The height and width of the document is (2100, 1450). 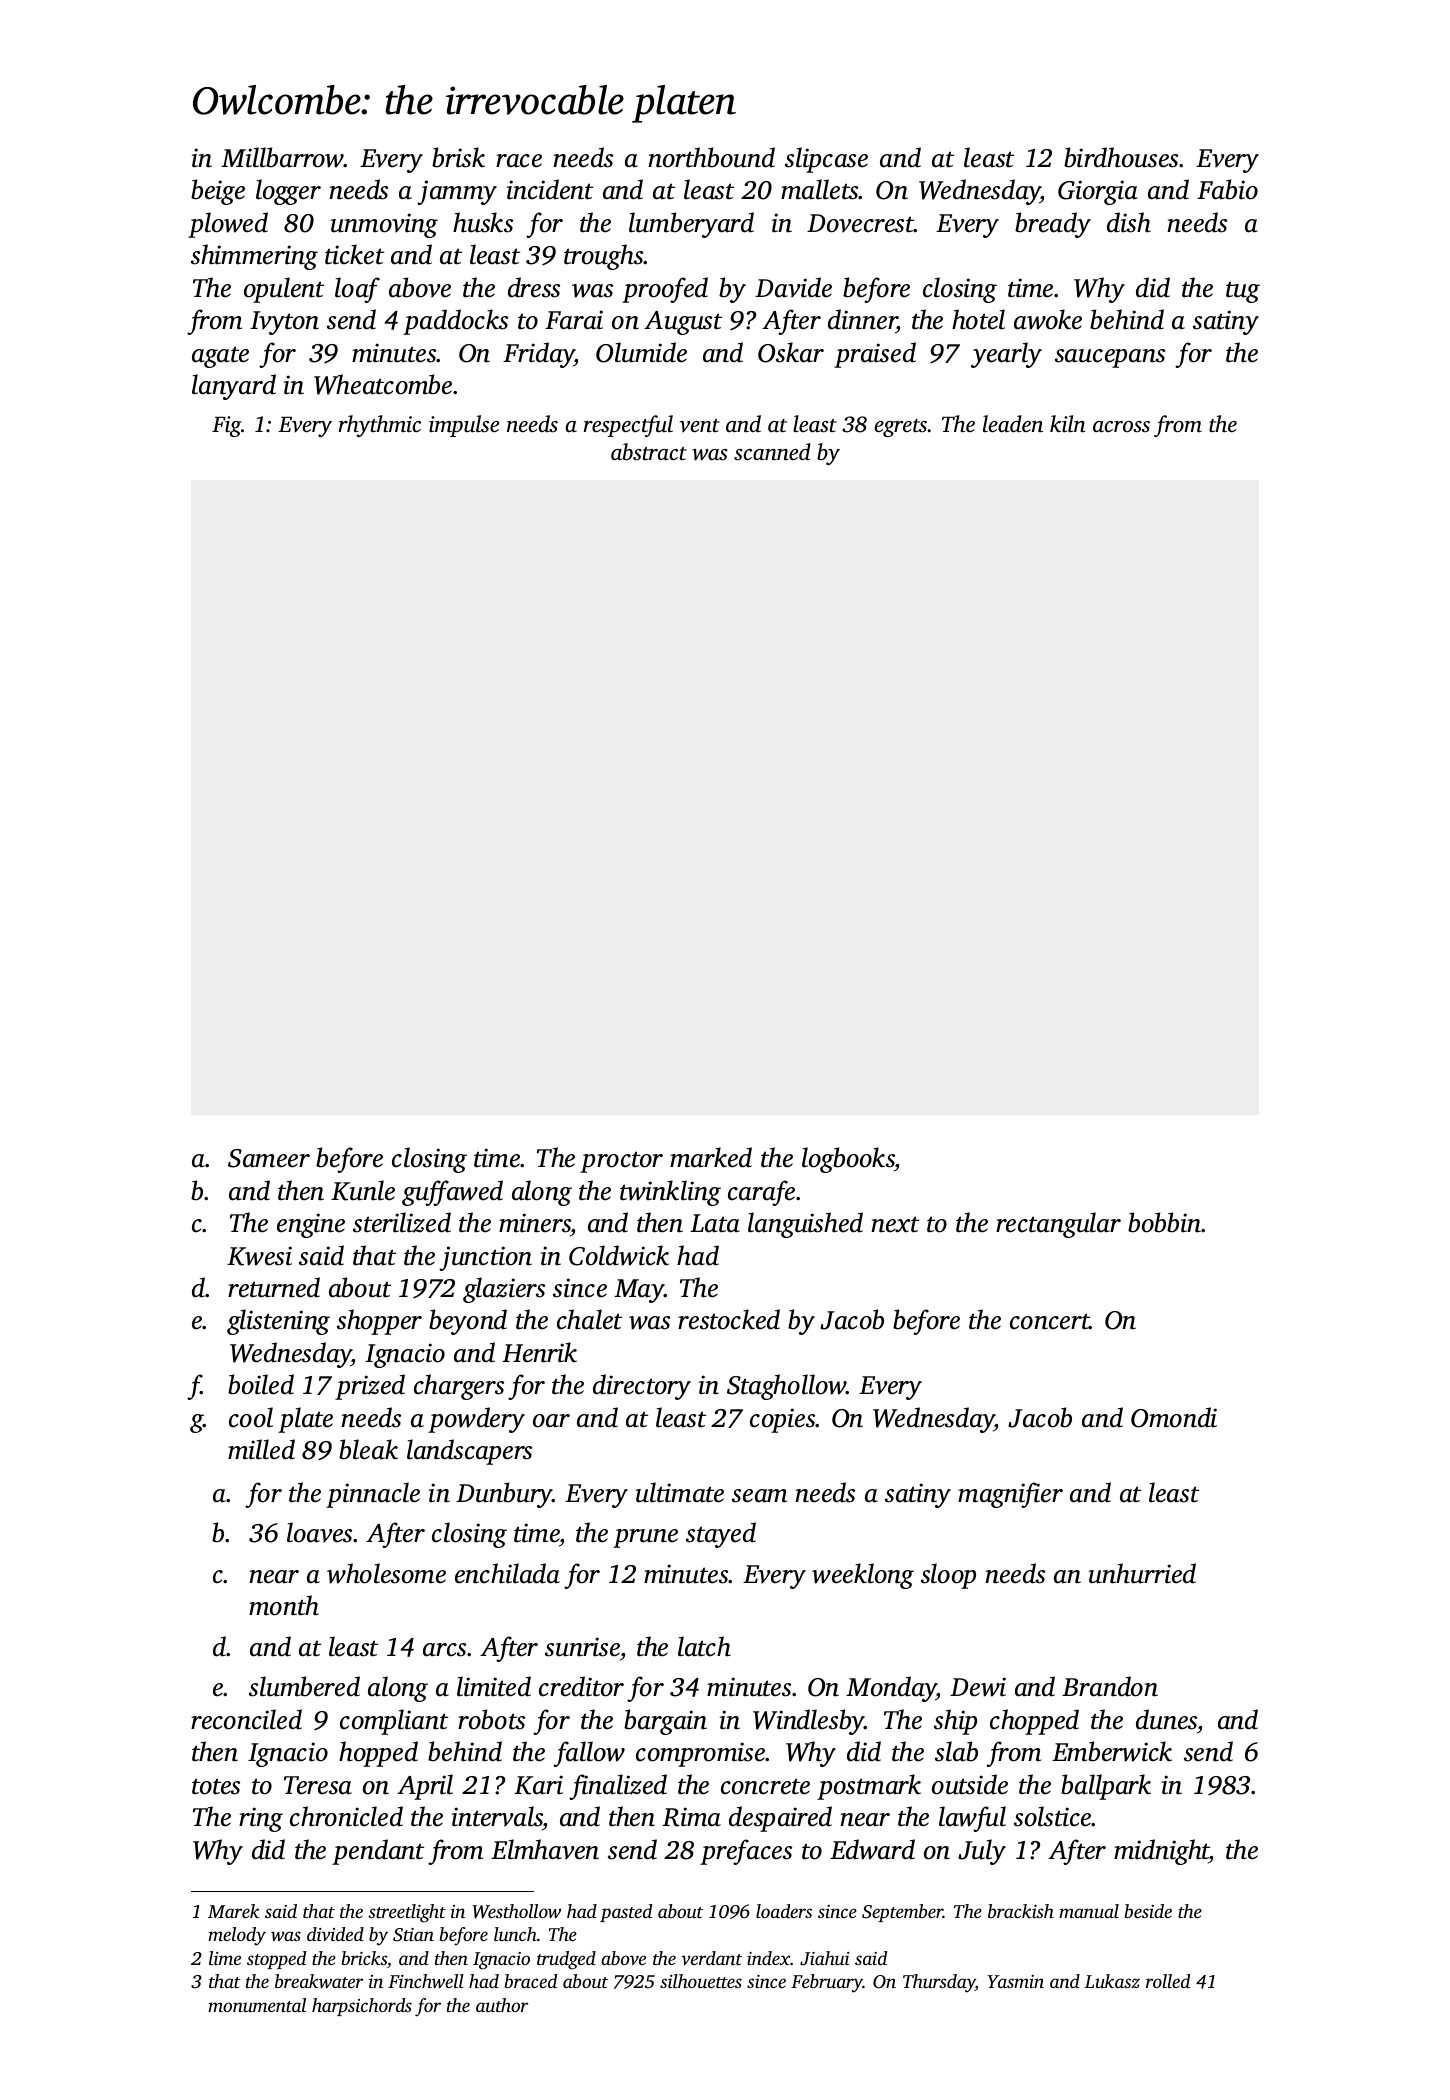 What do you see at coordinates (226, 426) in the document?
I see `Fig` at bounding box center [226, 426].
